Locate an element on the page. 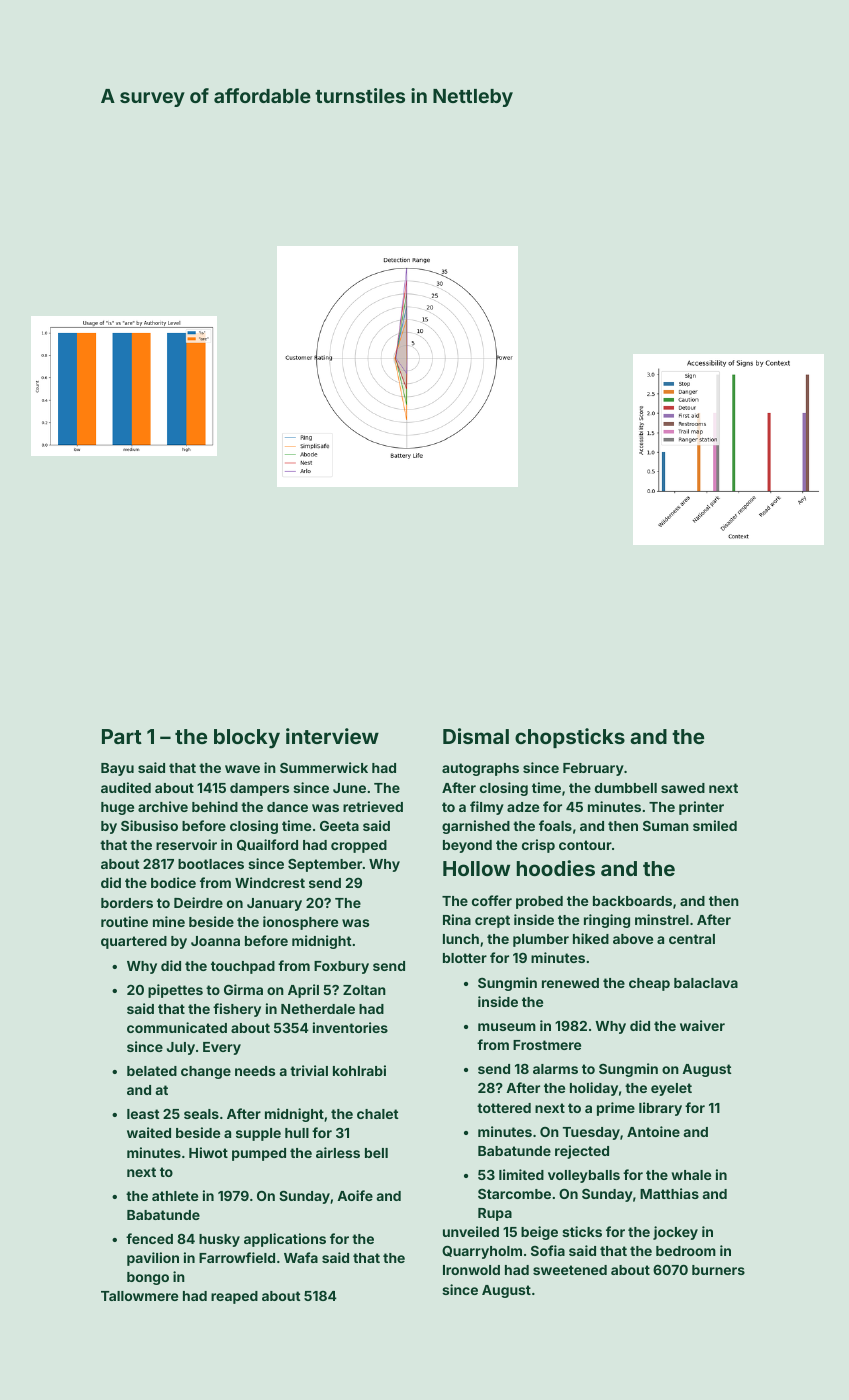 The height and width of the document is (1400, 849). tottered is located at coordinates (504, 1108).
